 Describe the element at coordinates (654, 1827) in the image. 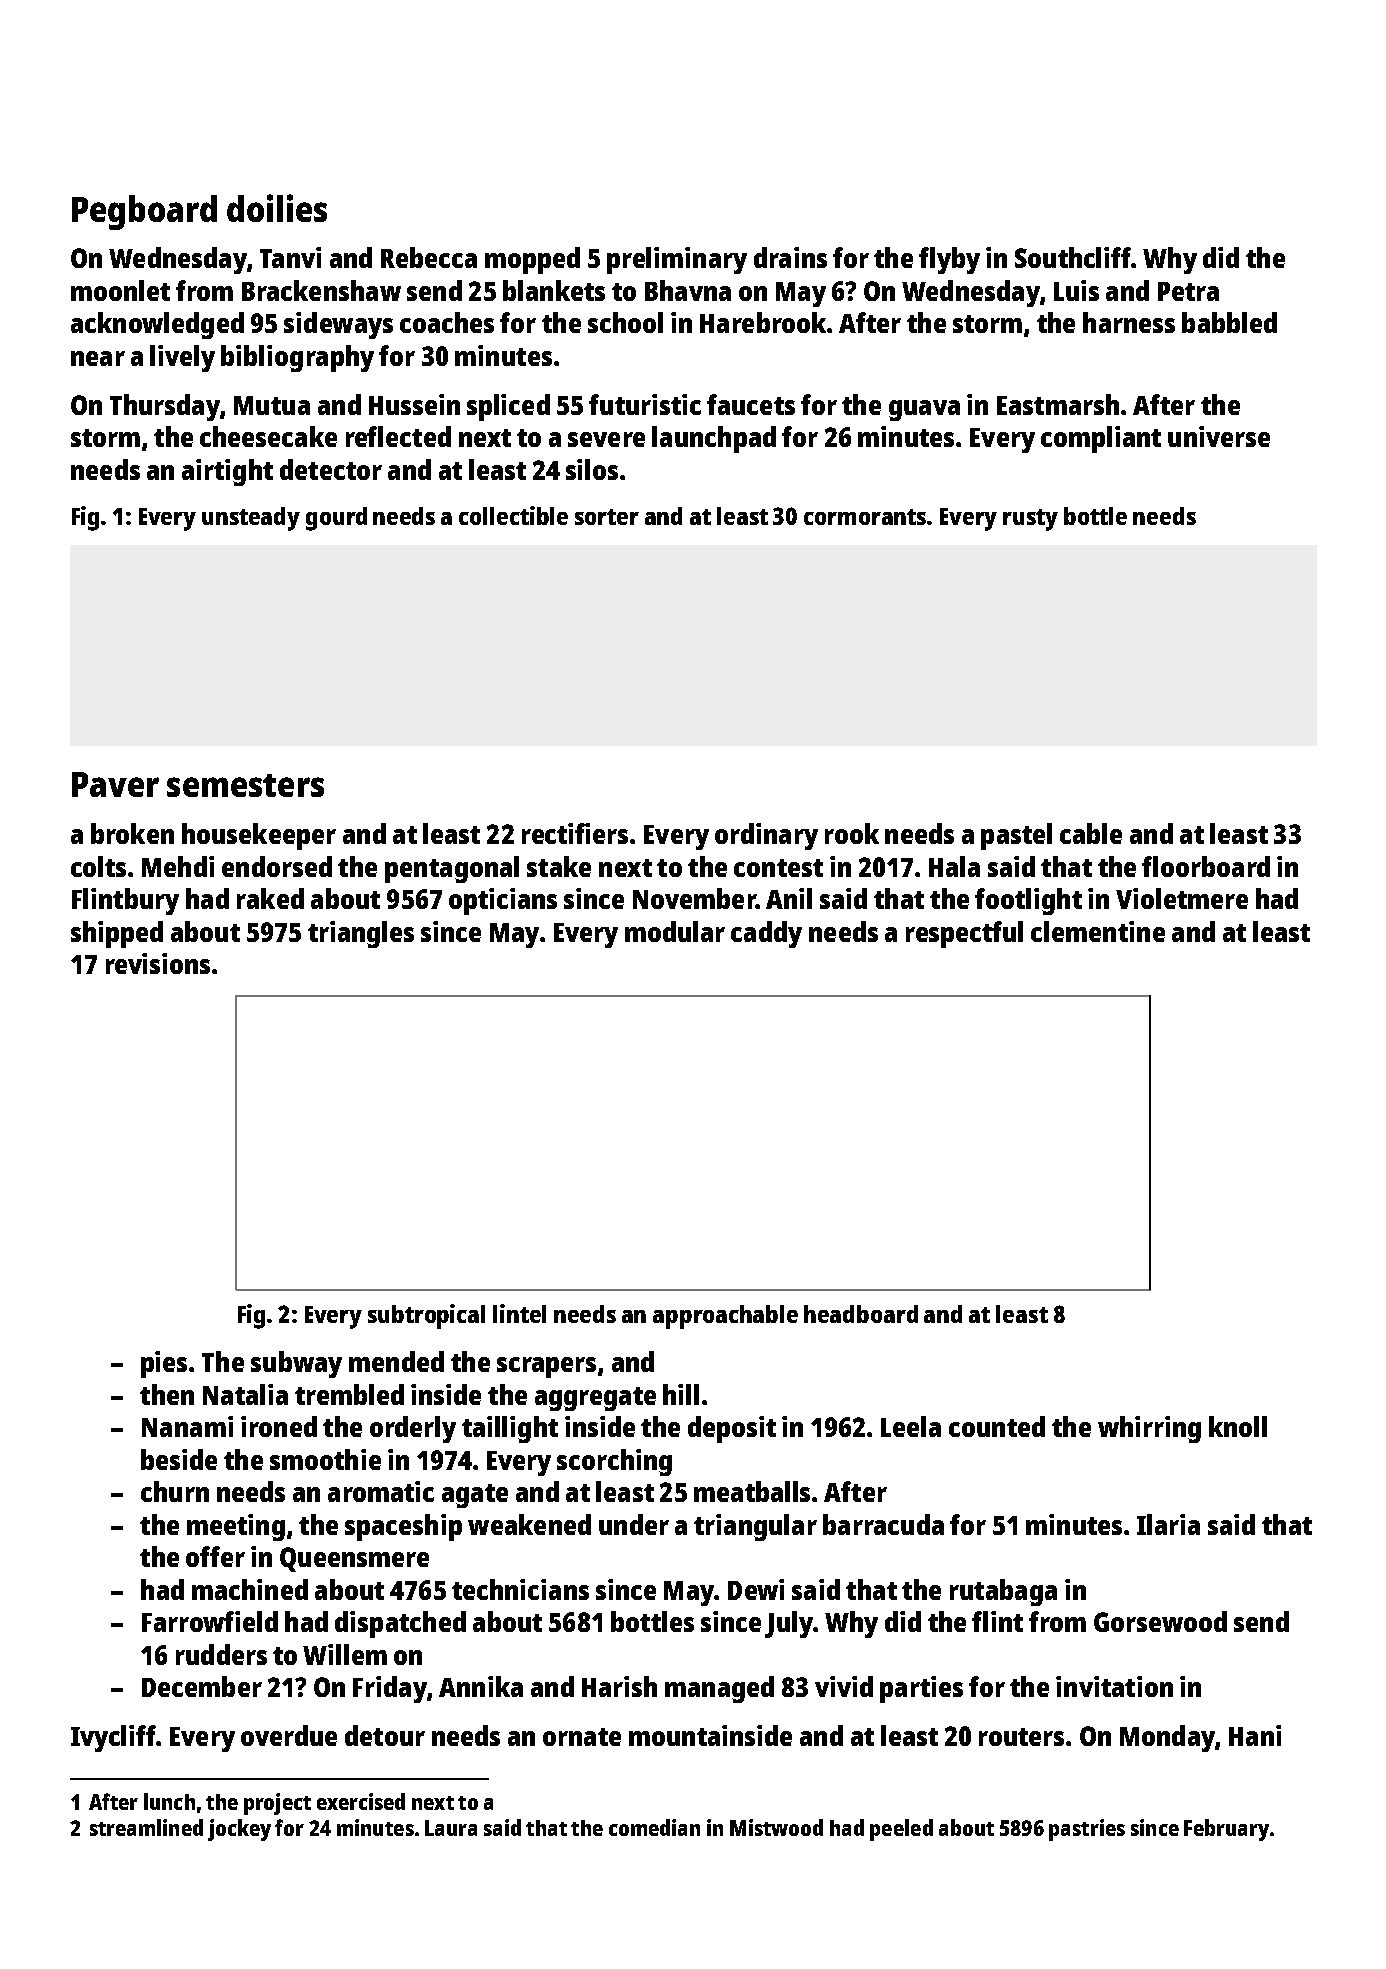

I see `comedian` at that location.
